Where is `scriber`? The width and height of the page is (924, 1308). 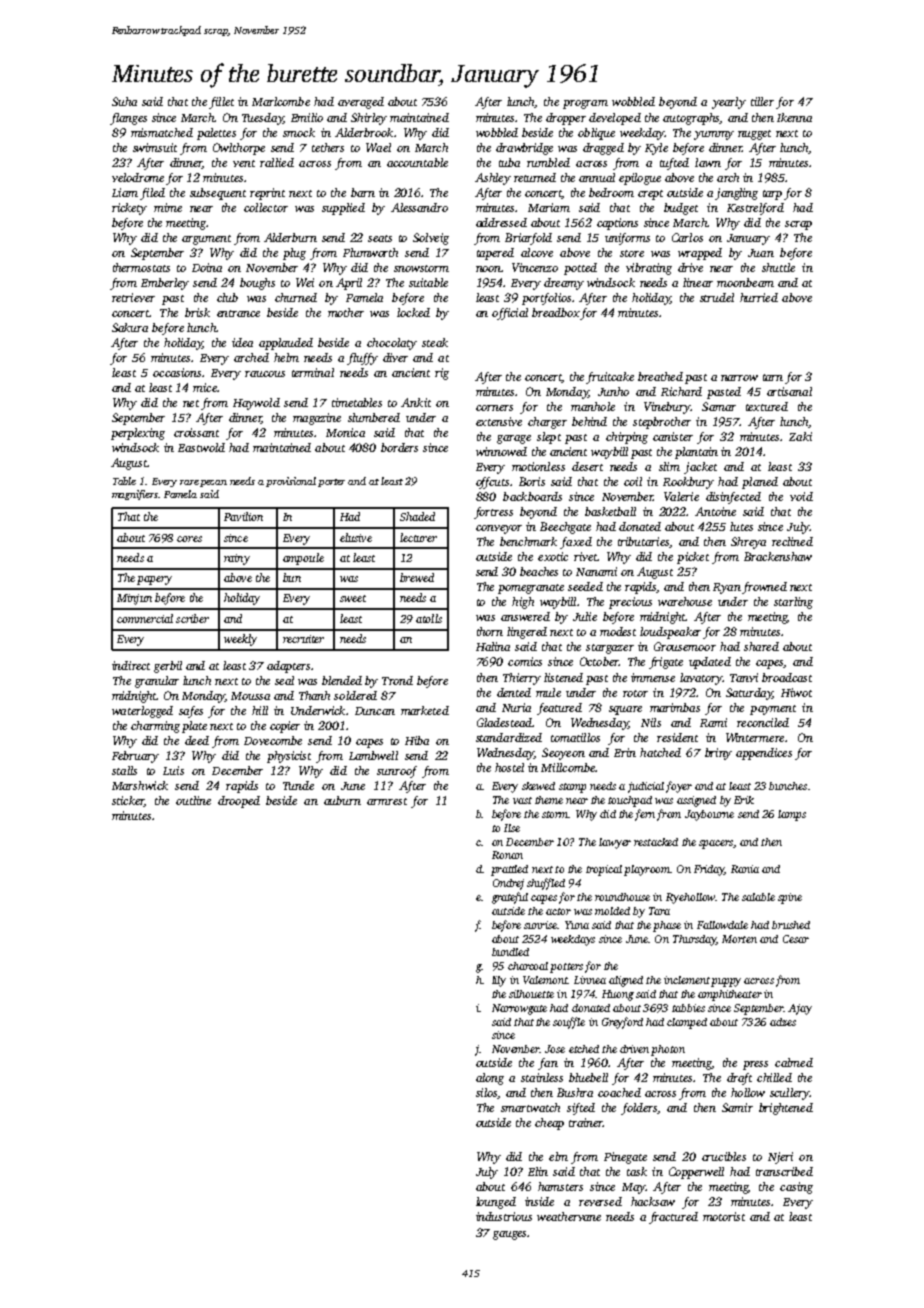
scriber is located at coordinates (192, 618).
